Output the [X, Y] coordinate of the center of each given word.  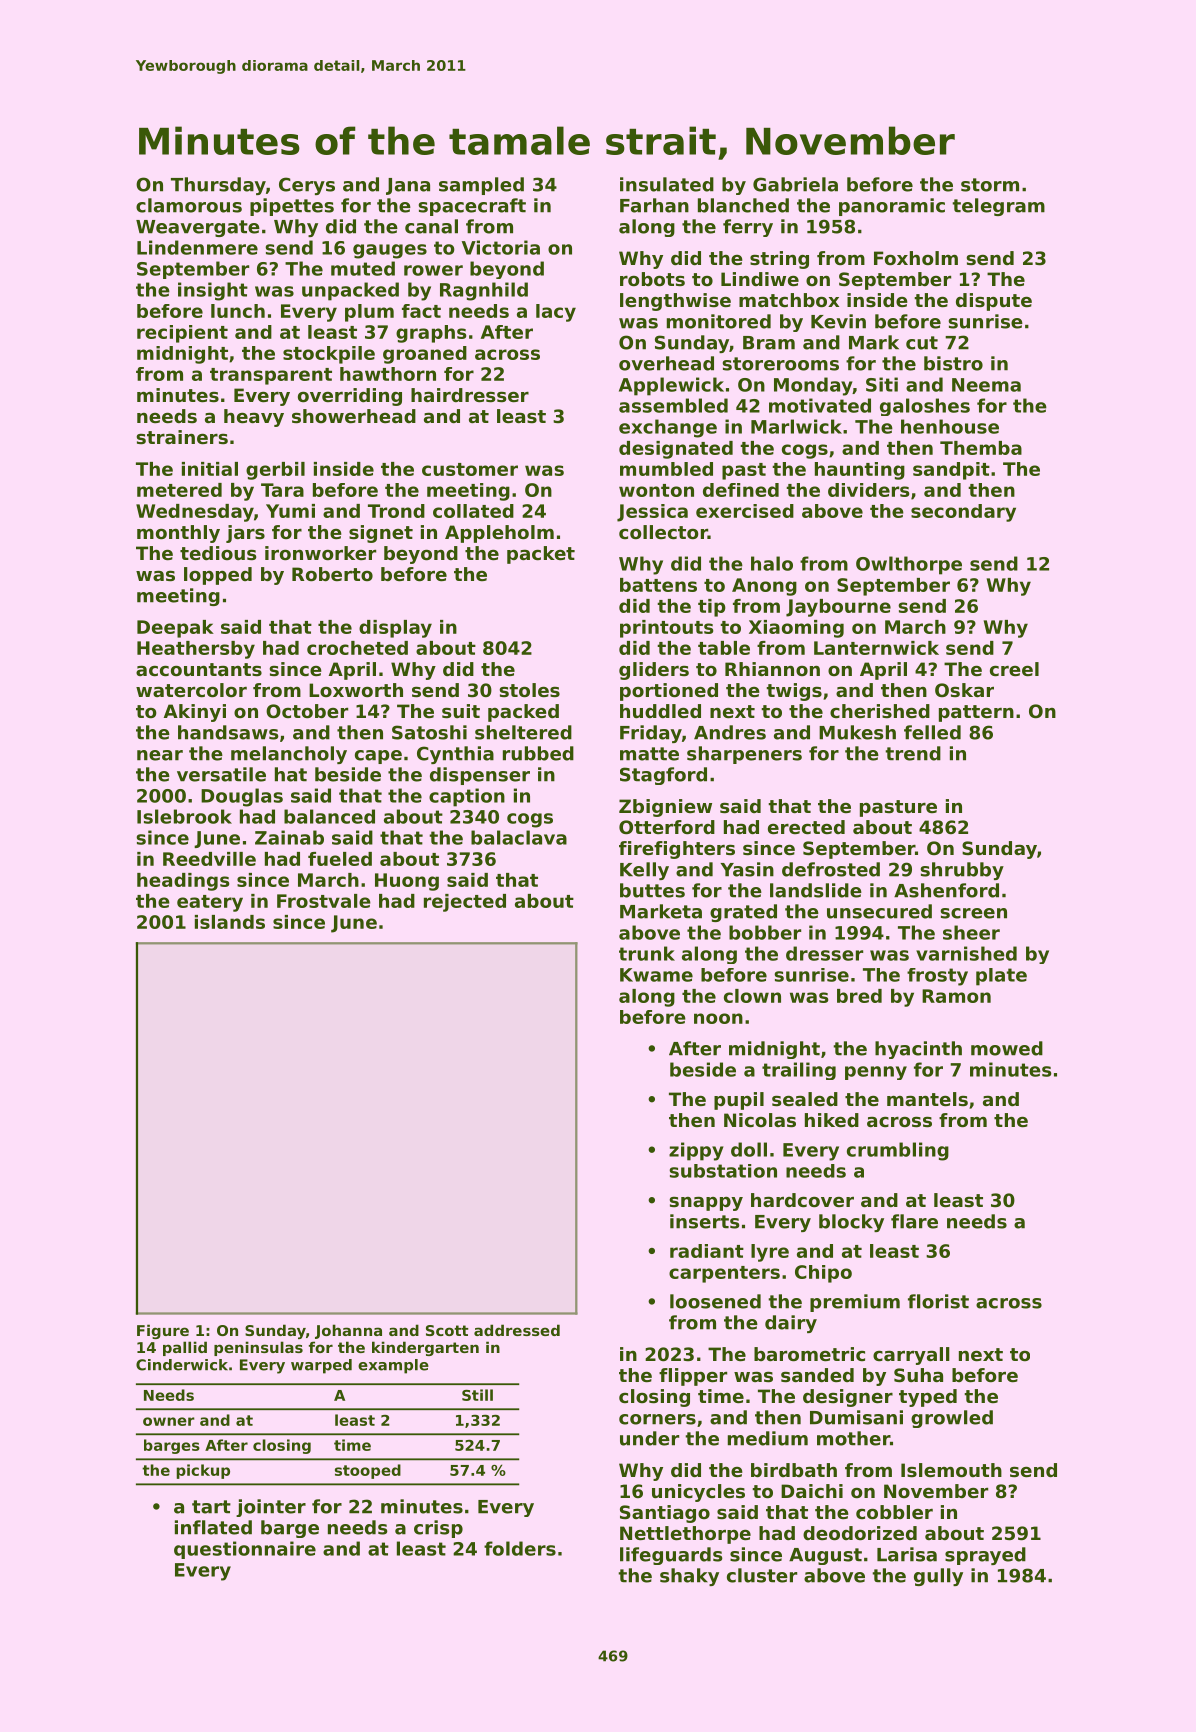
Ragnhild [484, 291]
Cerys [307, 186]
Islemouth [951, 1470]
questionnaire [245, 1550]
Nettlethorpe [685, 1535]
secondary [963, 513]
